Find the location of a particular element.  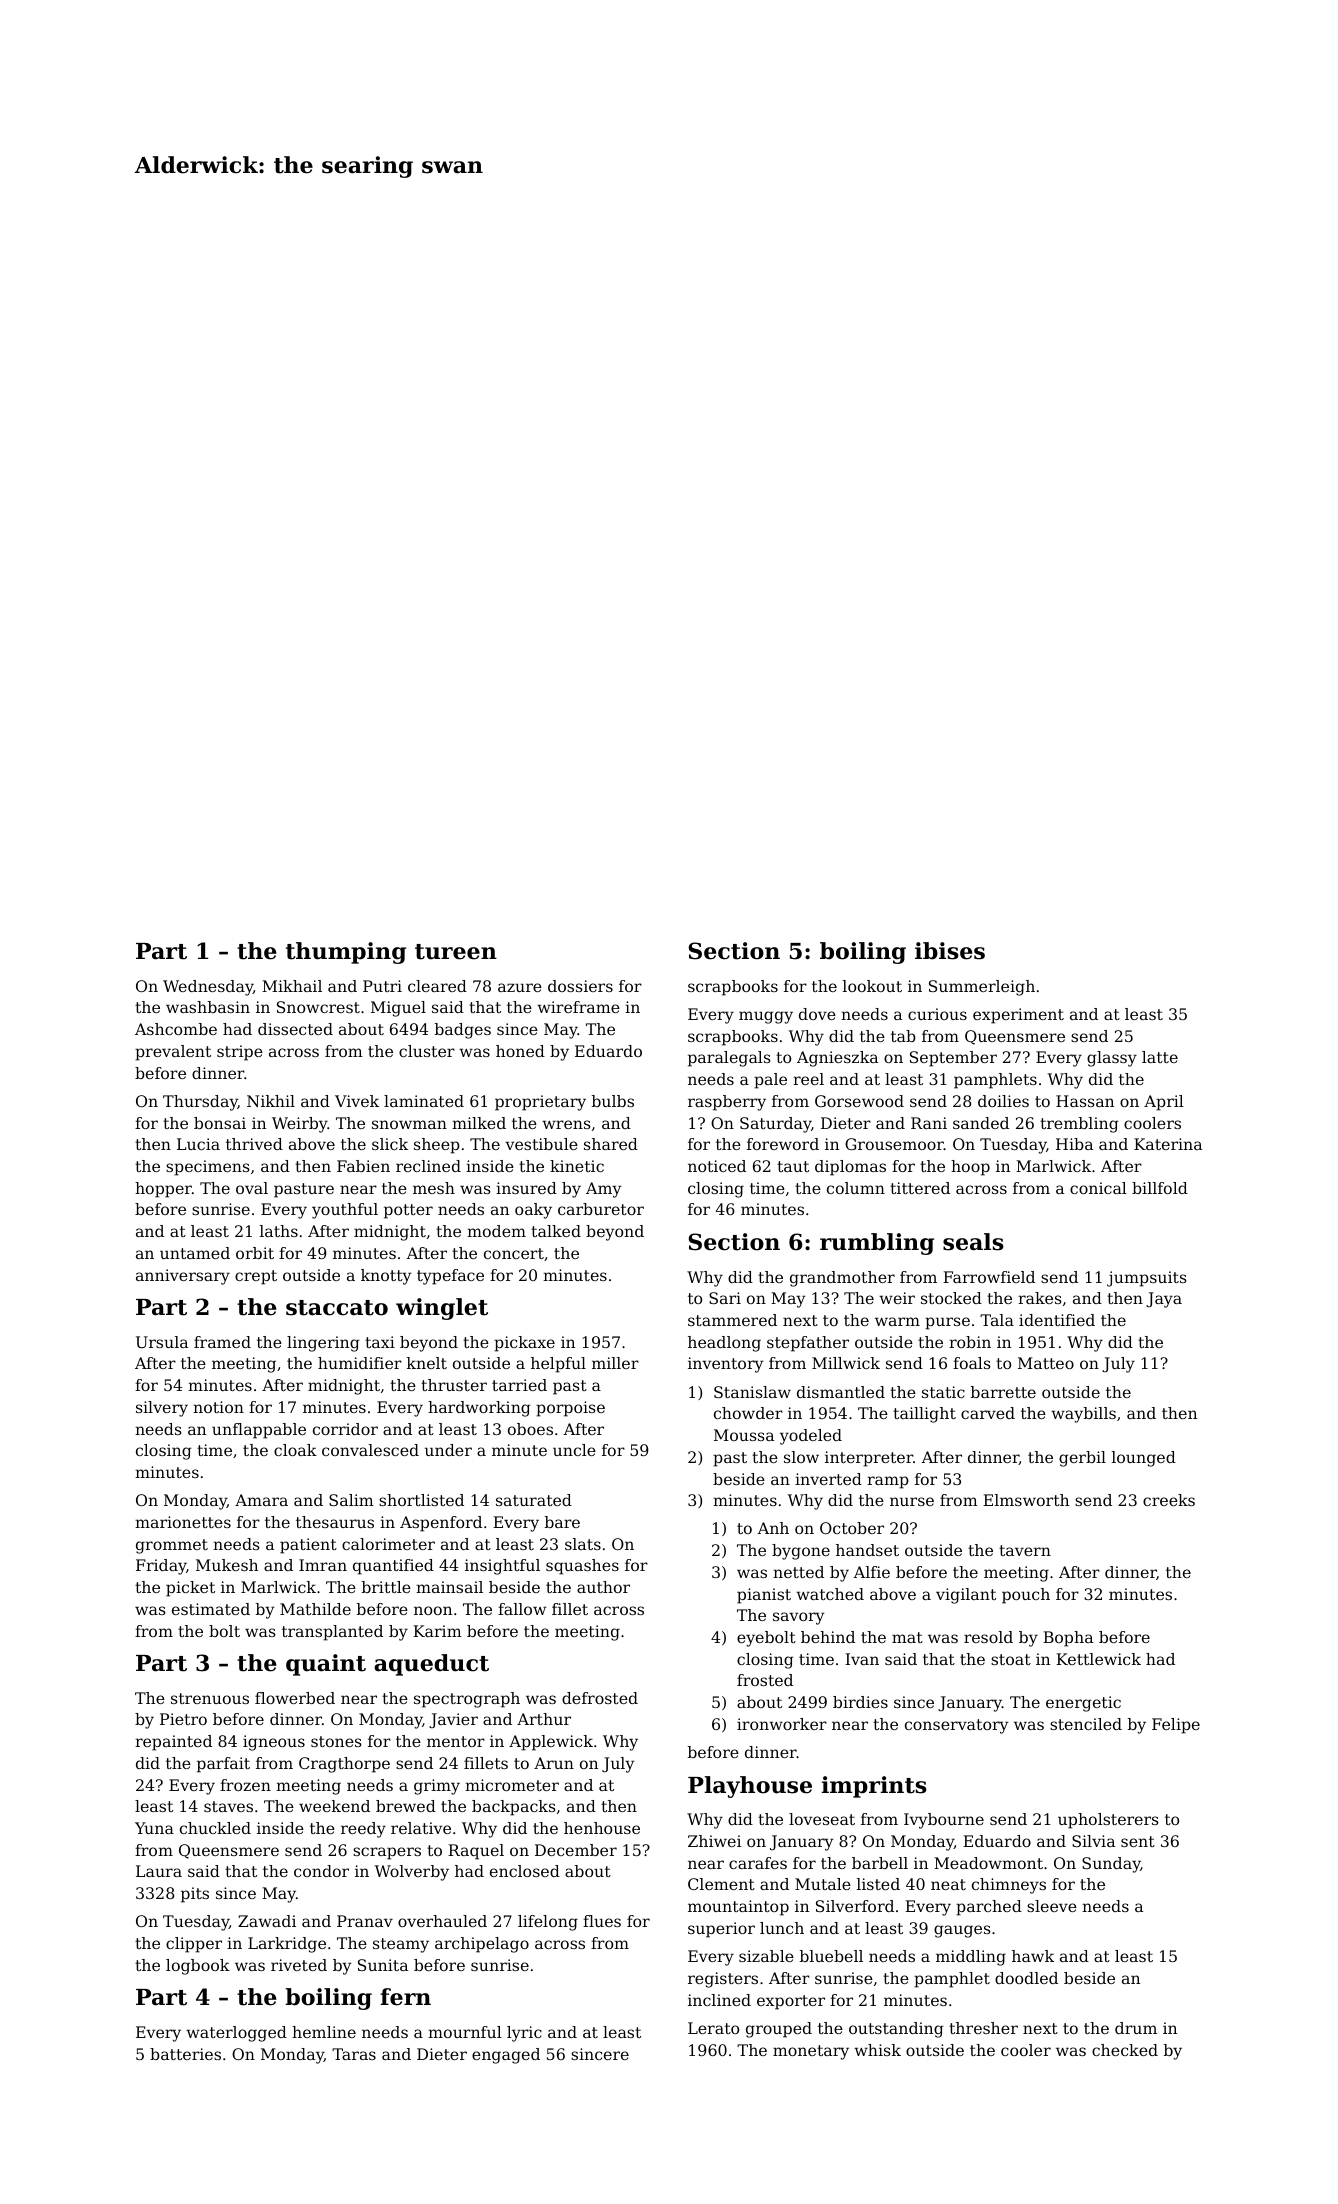

dossiers is located at coordinates (580, 986).
